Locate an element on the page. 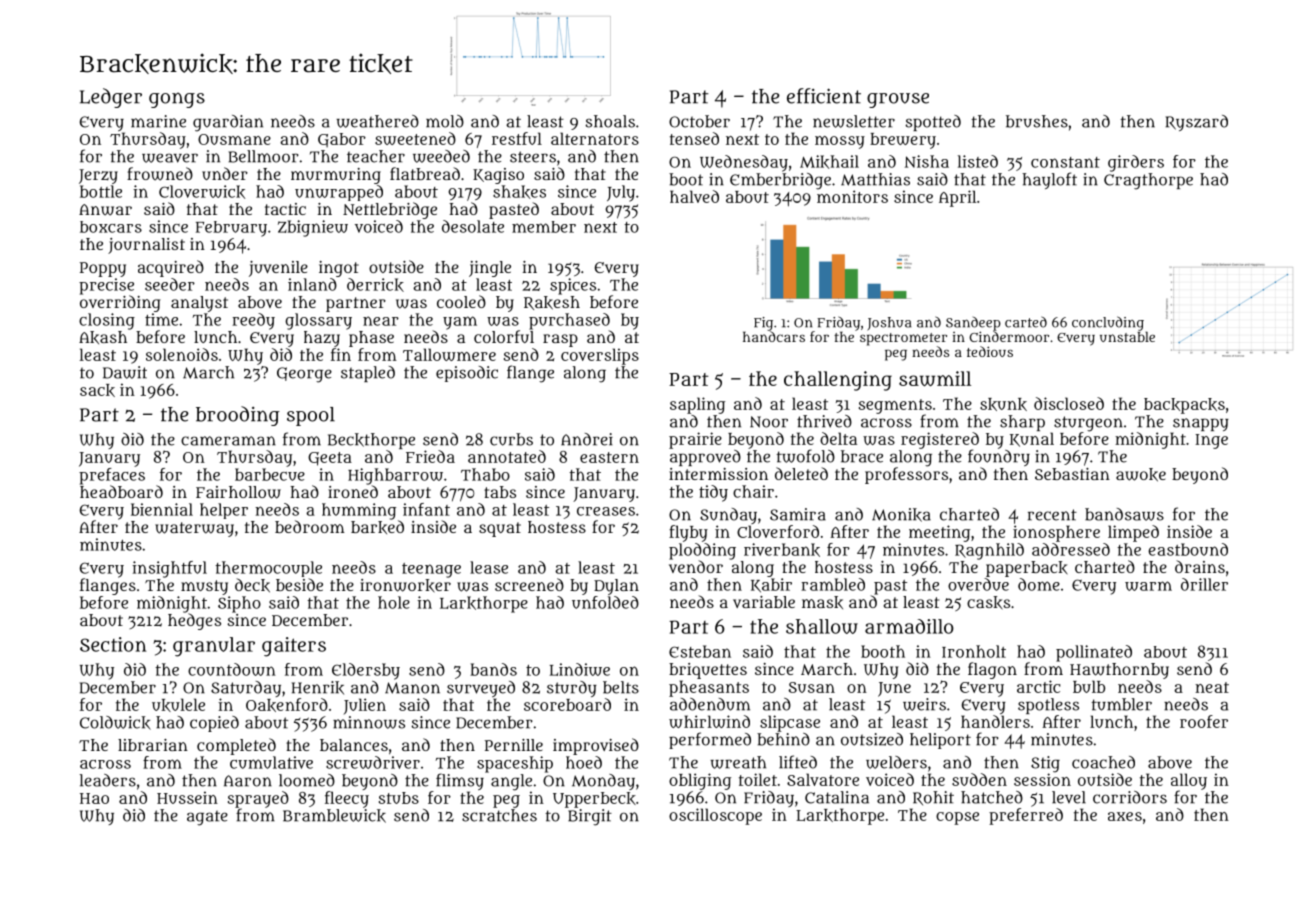  skunk is located at coordinates (1003, 404).
